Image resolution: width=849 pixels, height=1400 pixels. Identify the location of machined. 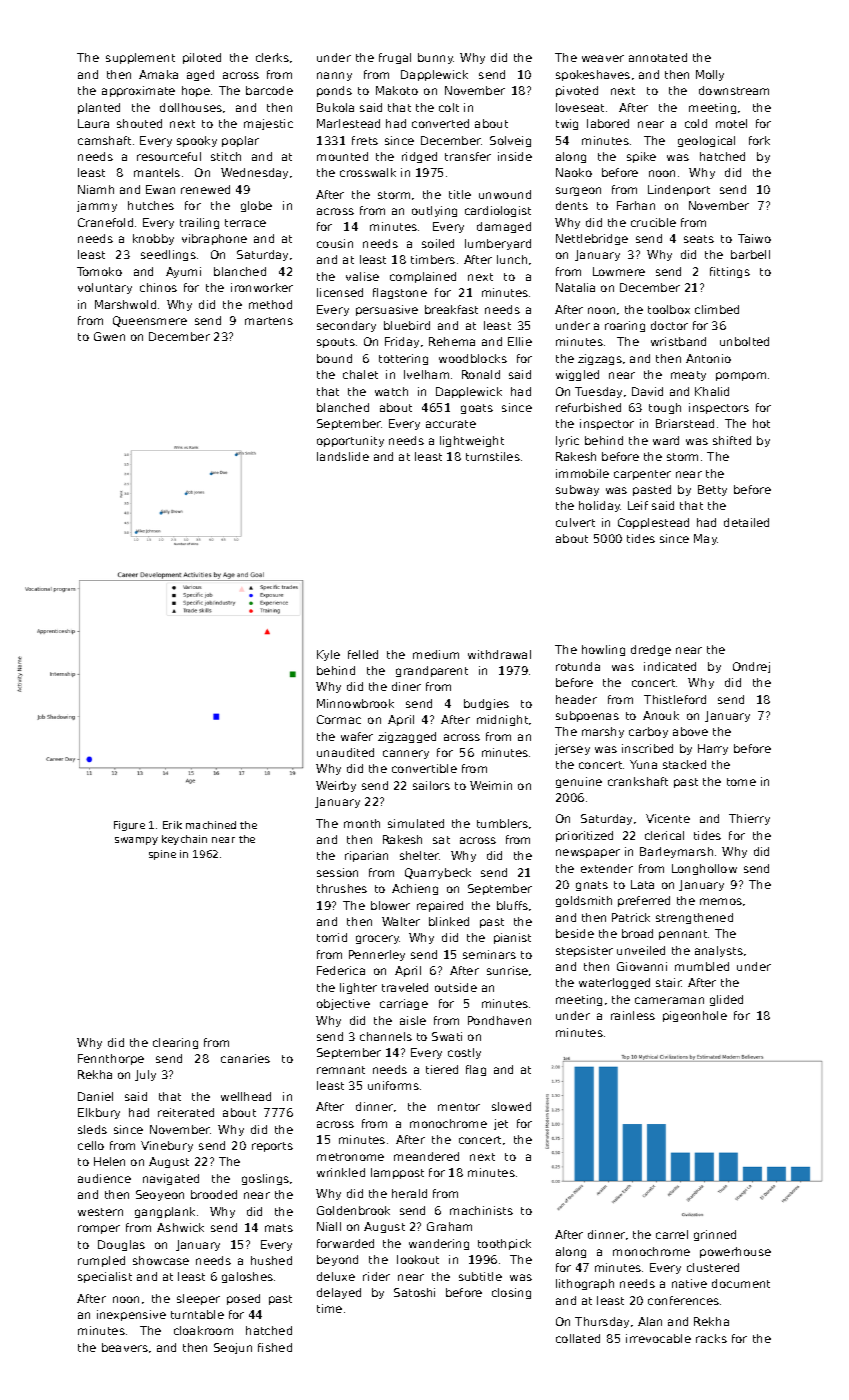
(211, 825).
